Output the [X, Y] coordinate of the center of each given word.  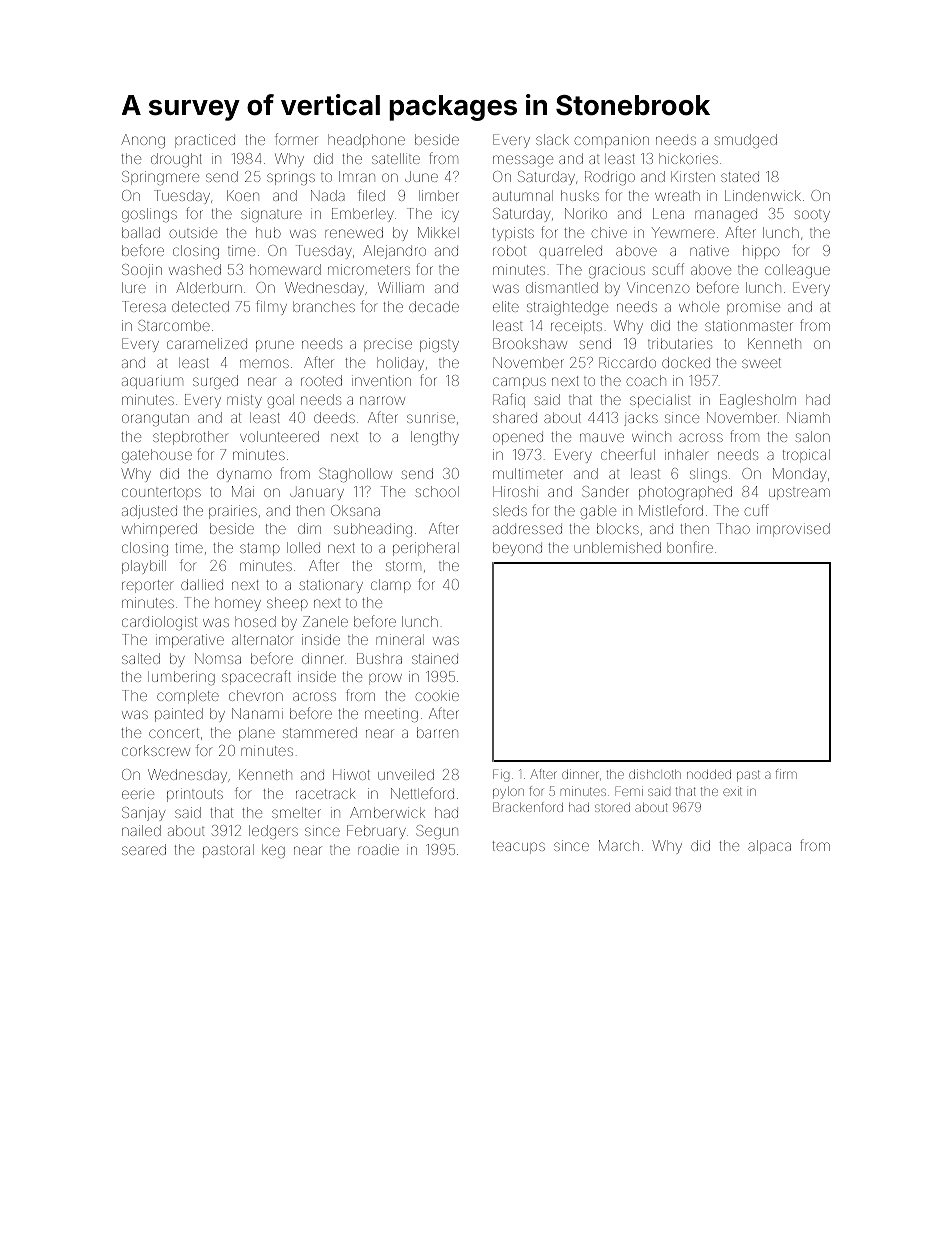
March [619, 845]
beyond [517, 549]
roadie [378, 849]
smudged [745, 141]
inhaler [687, 454]
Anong [143, 141]
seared [144, 849]
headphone [366, 141]
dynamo [244, 475]
